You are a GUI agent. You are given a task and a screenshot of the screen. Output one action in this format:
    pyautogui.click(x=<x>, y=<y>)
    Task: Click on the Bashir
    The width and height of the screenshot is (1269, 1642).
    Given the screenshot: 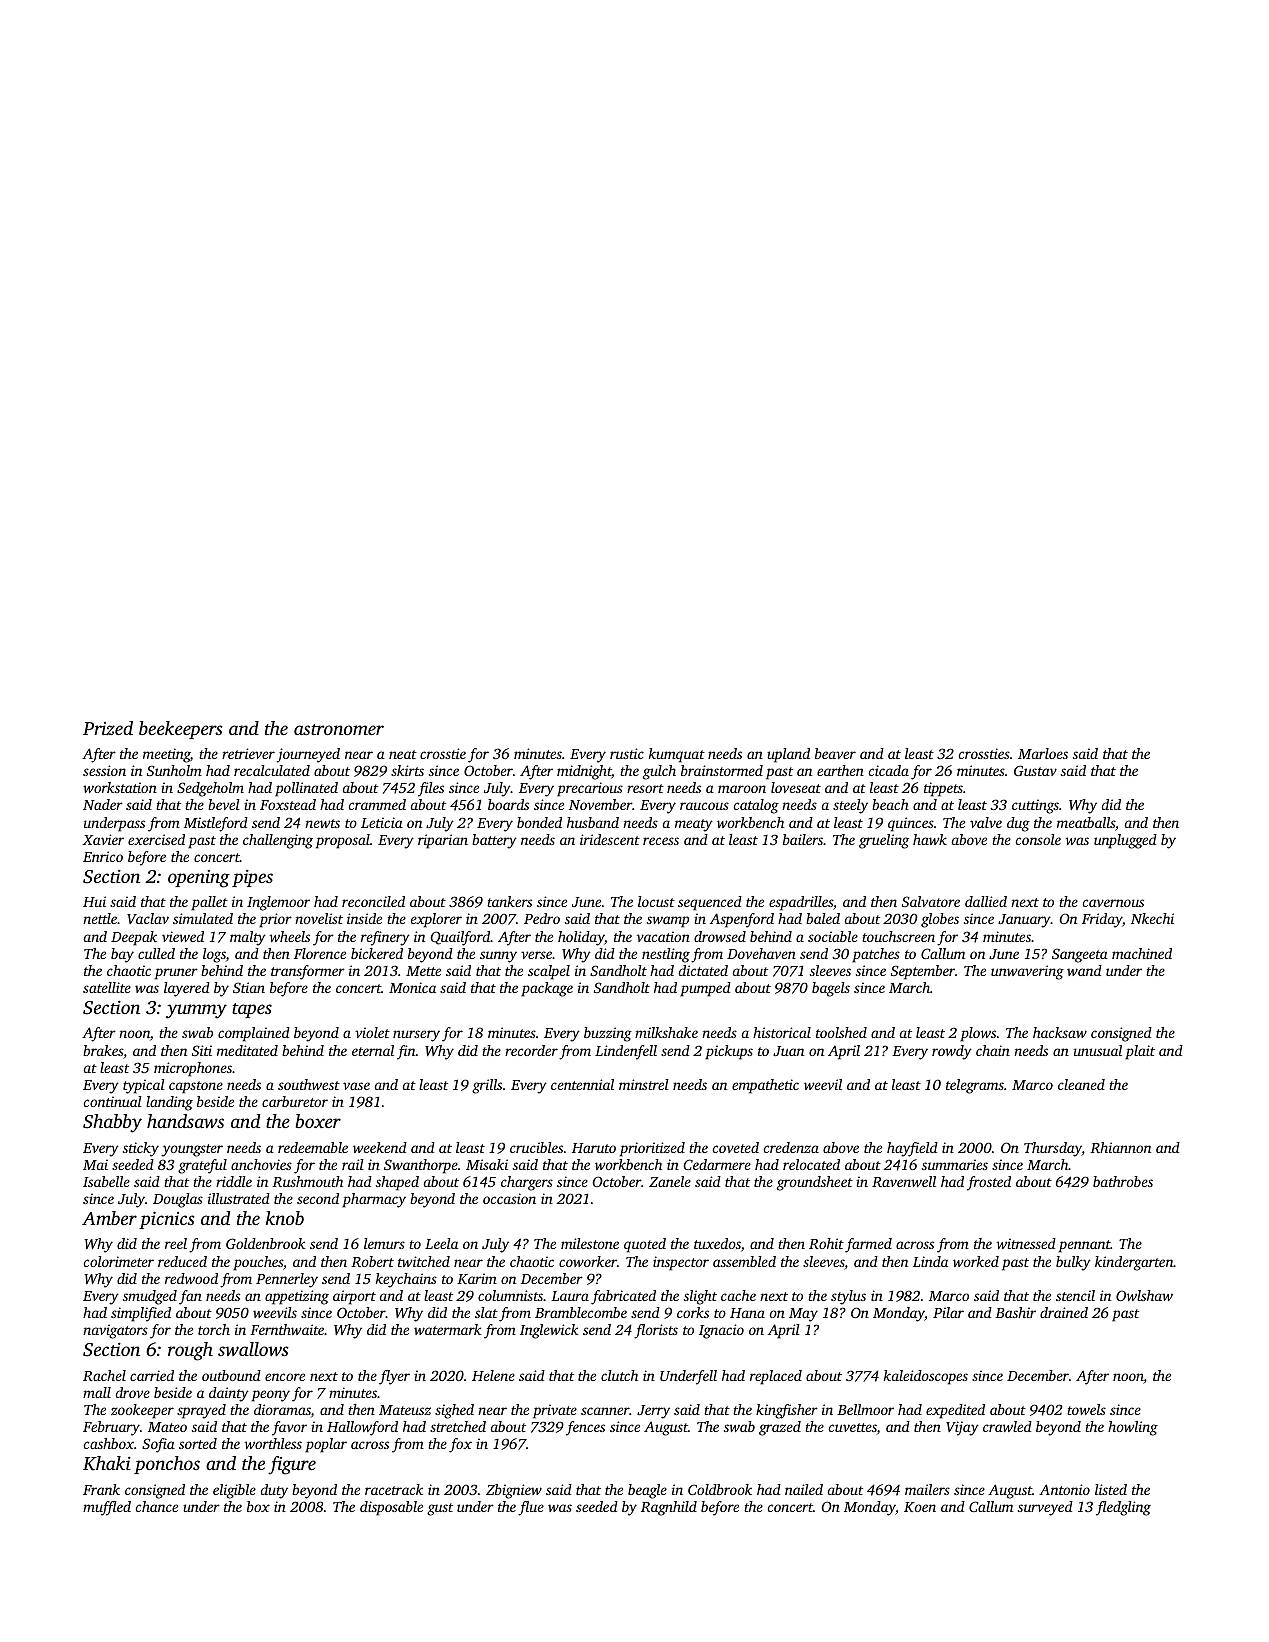 What is the action you would take?
    pyautogui.click(x=1015, y=1312)
